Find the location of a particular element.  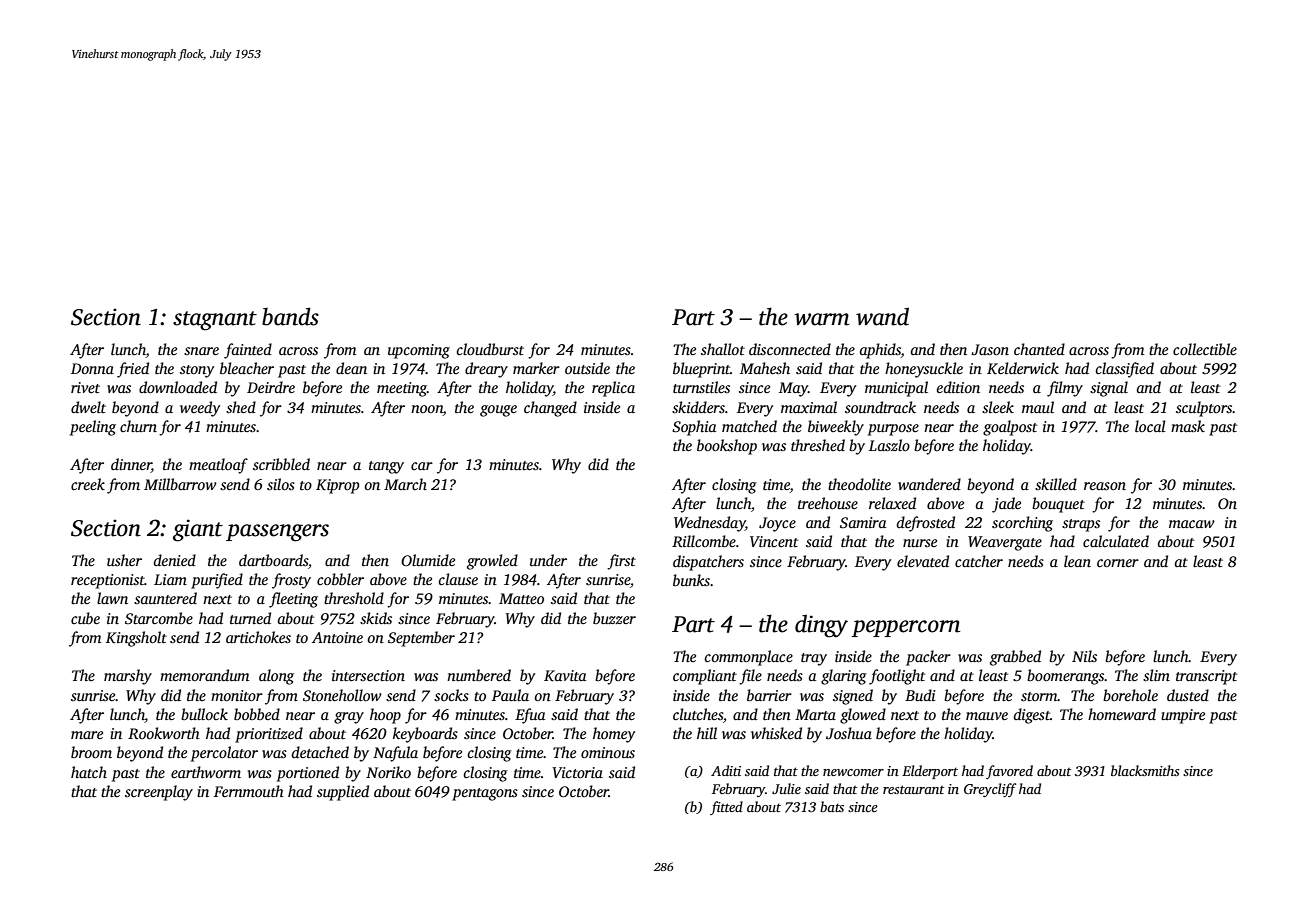

Millbarrow is located at coordinates (180, 484).
